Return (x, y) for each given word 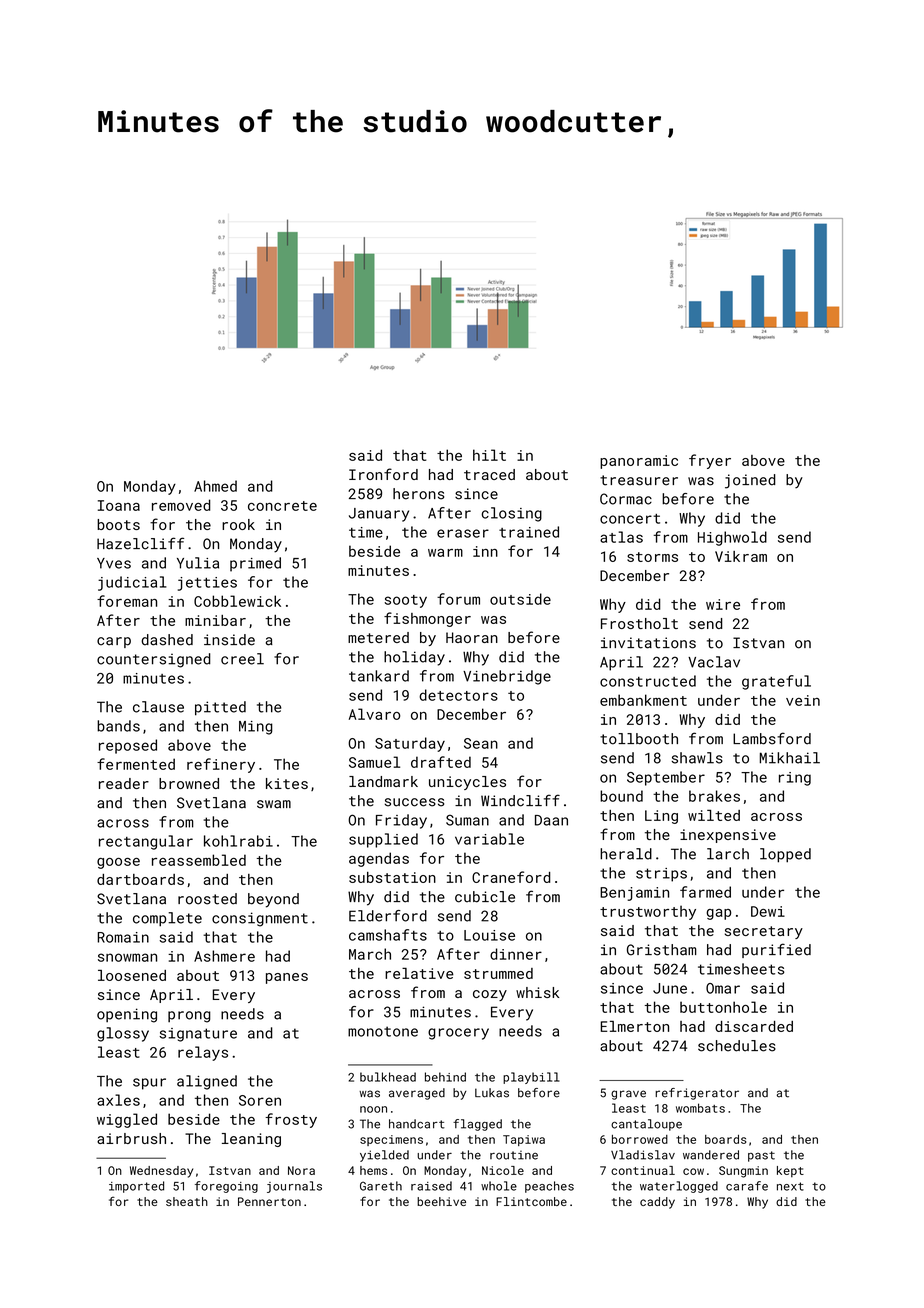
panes (287, 978)
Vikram (741, 556)
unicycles (467, 783)
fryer (710, 461)
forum (458, 599)
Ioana (119, 505)
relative (419, 973)
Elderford (388, 916)
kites (287, 783)
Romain (123, 937)
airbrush (131, 1138)
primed (255, 564)
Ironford (383, 474)
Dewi (768, 911)
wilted (714, 815)
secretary (764, 932)
